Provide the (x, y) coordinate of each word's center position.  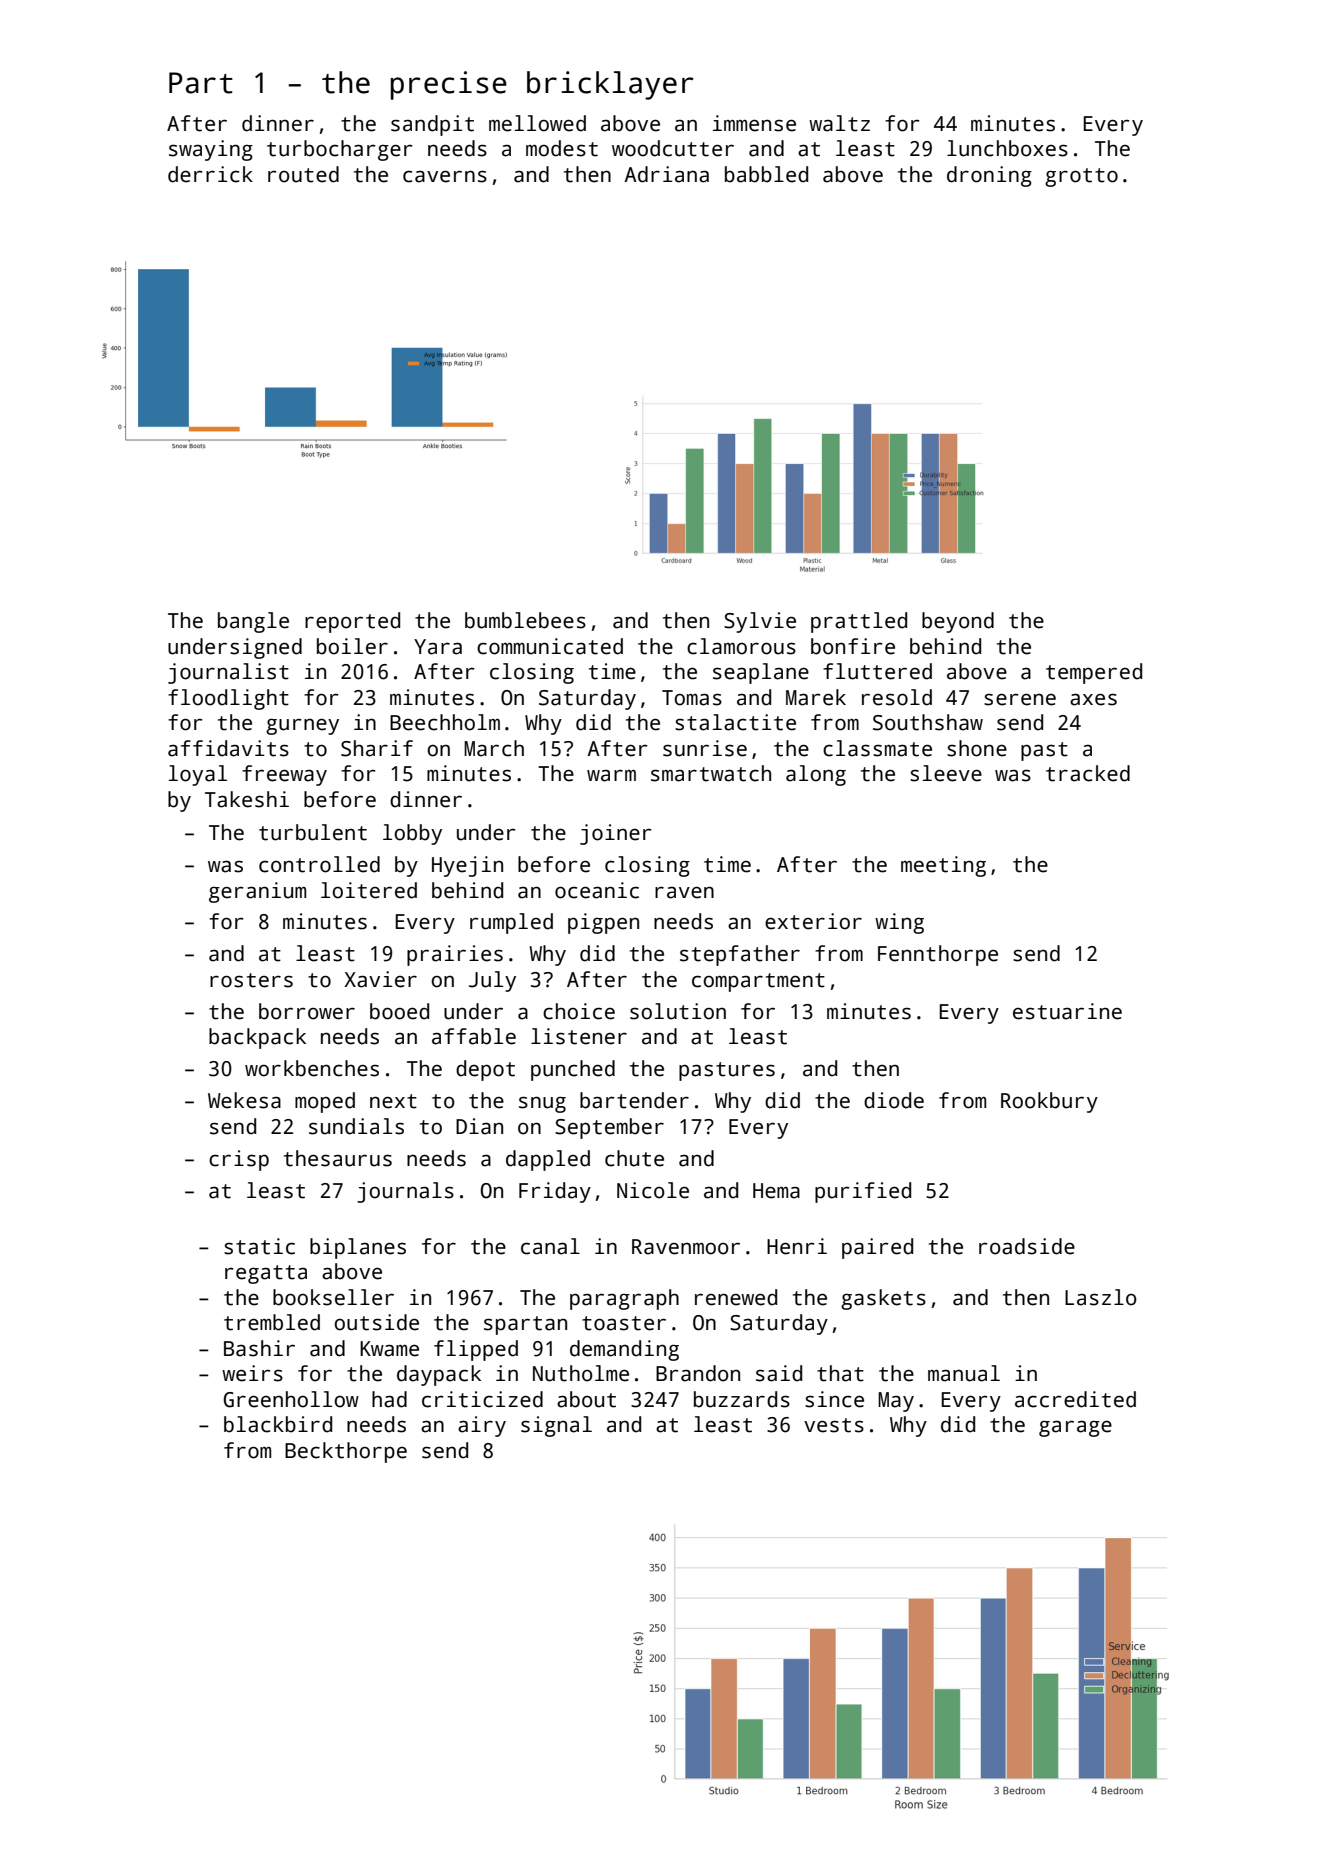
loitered (369, 890)
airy (482, 1426)
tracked (1088, 773)
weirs (252, 1373)
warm (611, 775)
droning (989, 176)
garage (1075, 1428)
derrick (210, 174)
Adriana (666, 174)
